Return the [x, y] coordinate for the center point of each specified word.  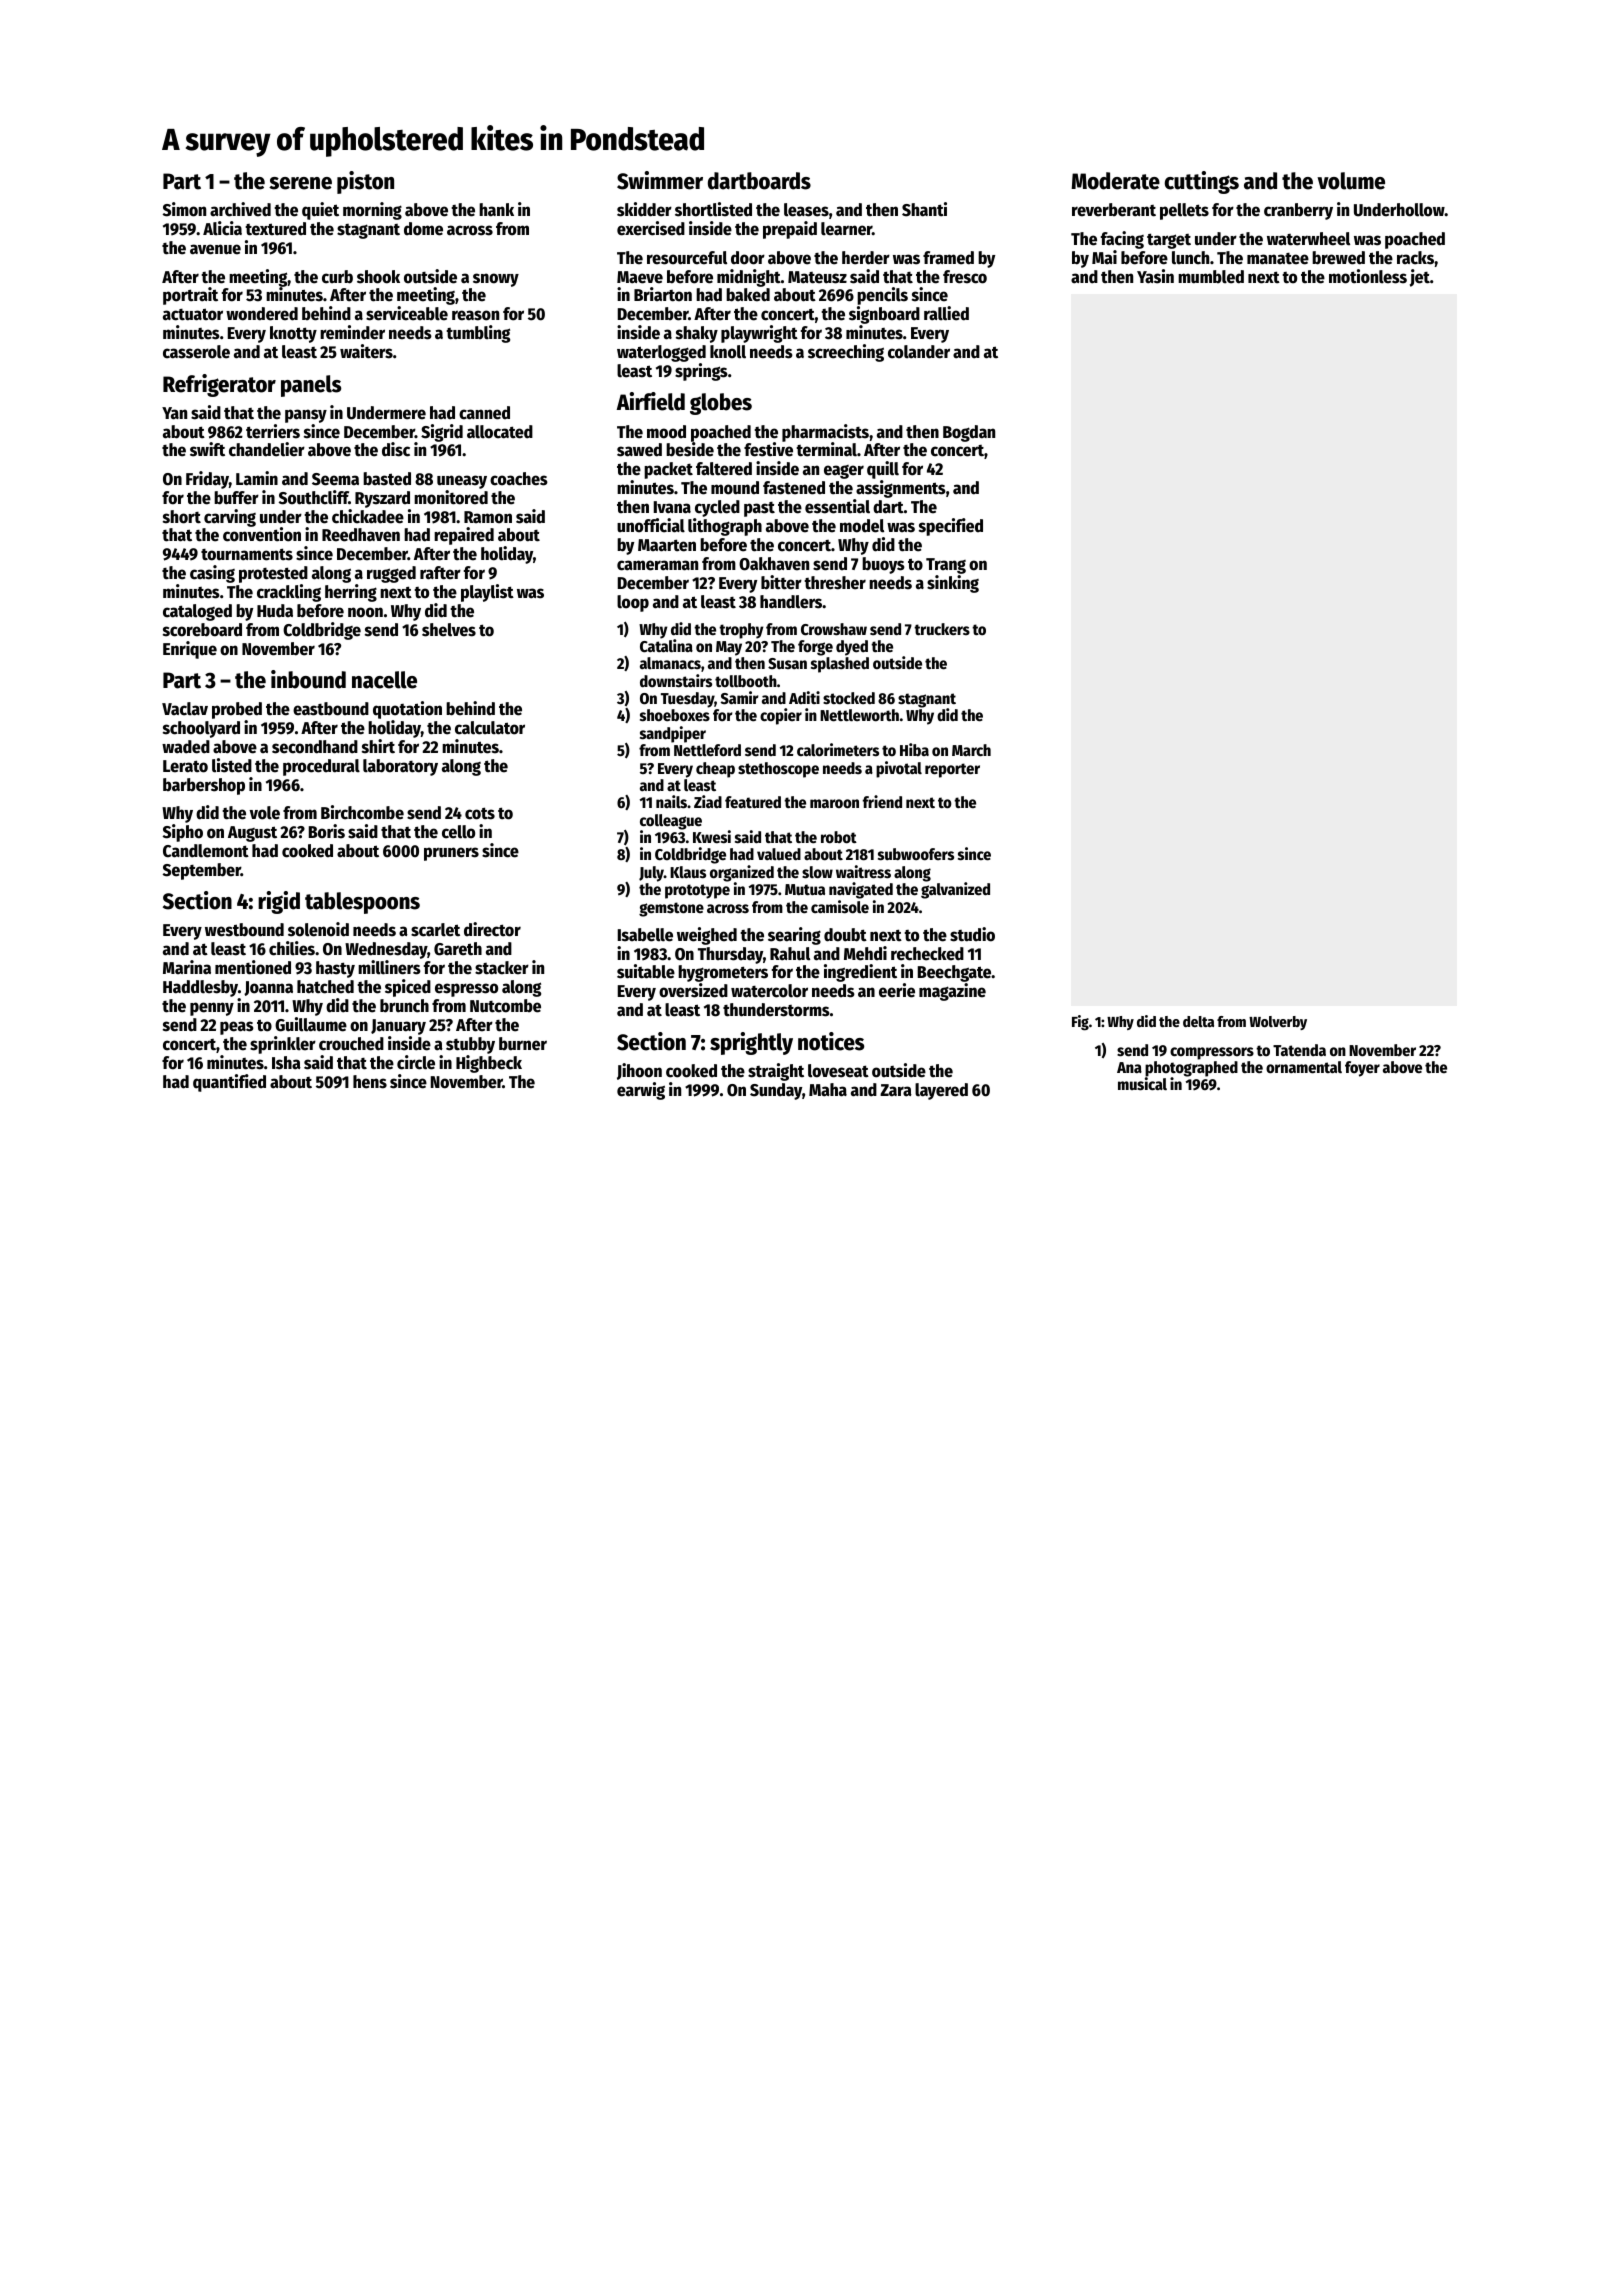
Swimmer [660, 180]
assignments [901, 489]
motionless [1368, 276]
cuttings [1202, 182]
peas [237, 1028]
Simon [184, 209]
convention [262, 534]
